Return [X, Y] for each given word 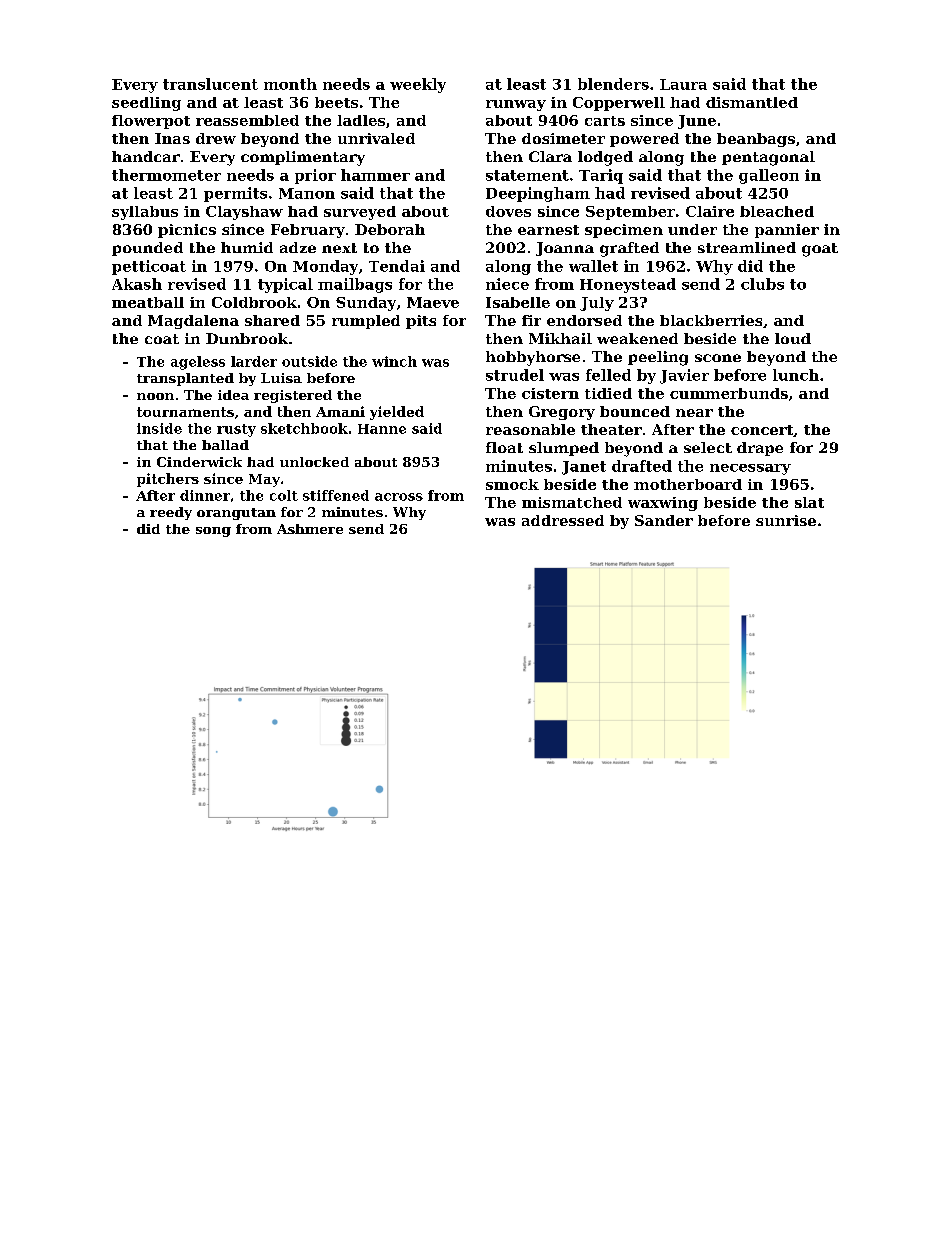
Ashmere [310, 529]
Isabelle [518, 302]
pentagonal [768, 158]
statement [527, 175]
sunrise [786, 520]
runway [516, 105]
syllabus [145, 213]
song [213, 532]
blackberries [711, 320]
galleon [769, 176]
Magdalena [193, 322]
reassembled [247, 120]
